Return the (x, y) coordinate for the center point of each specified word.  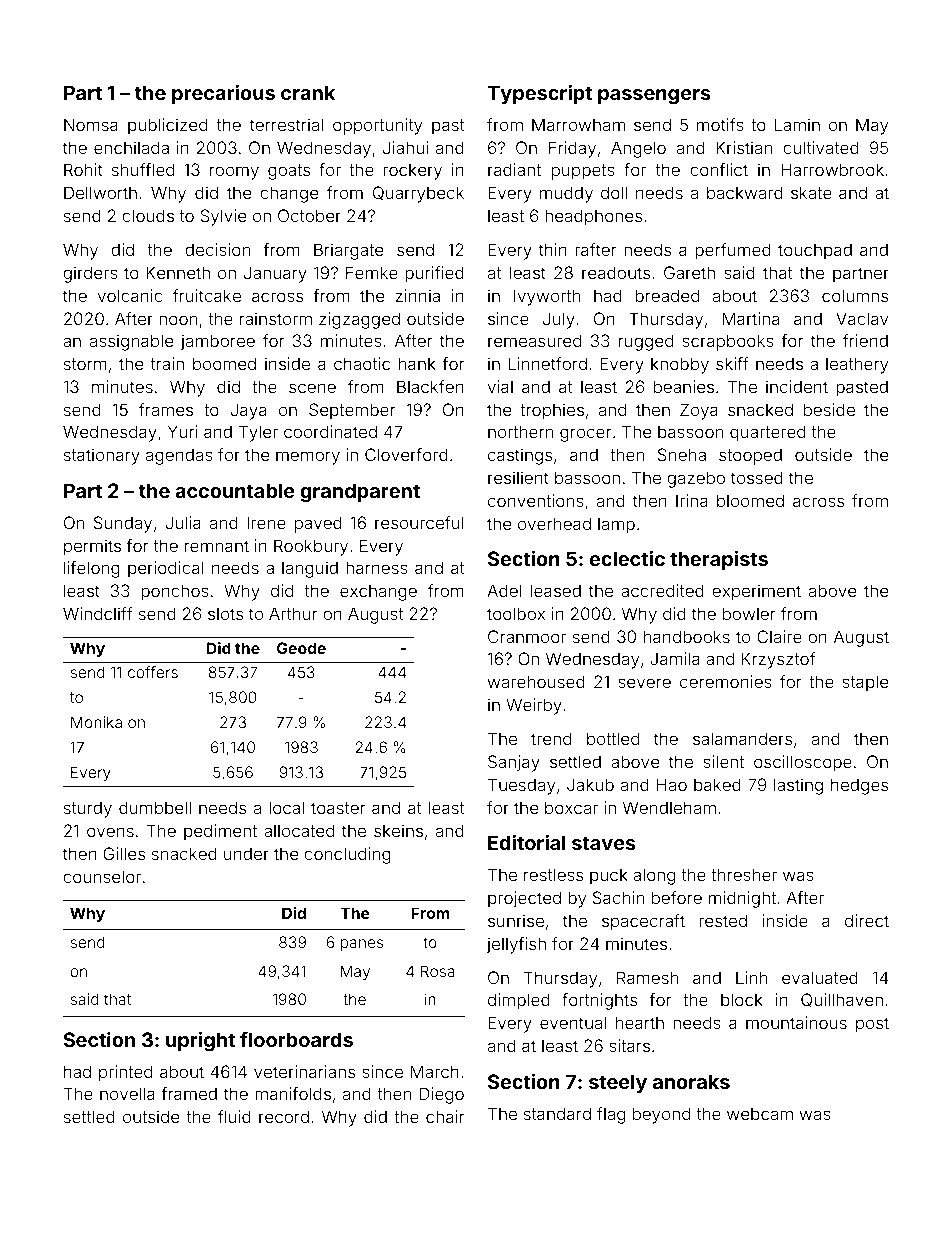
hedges (859, 786)
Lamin (797, 124)
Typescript (539, 94)
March (435, 1071)
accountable (235, 490)
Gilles (124, 853)
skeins (398, 830)
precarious (223, 94)
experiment (756, 592)
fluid (234, 1116)
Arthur (293, 613)
